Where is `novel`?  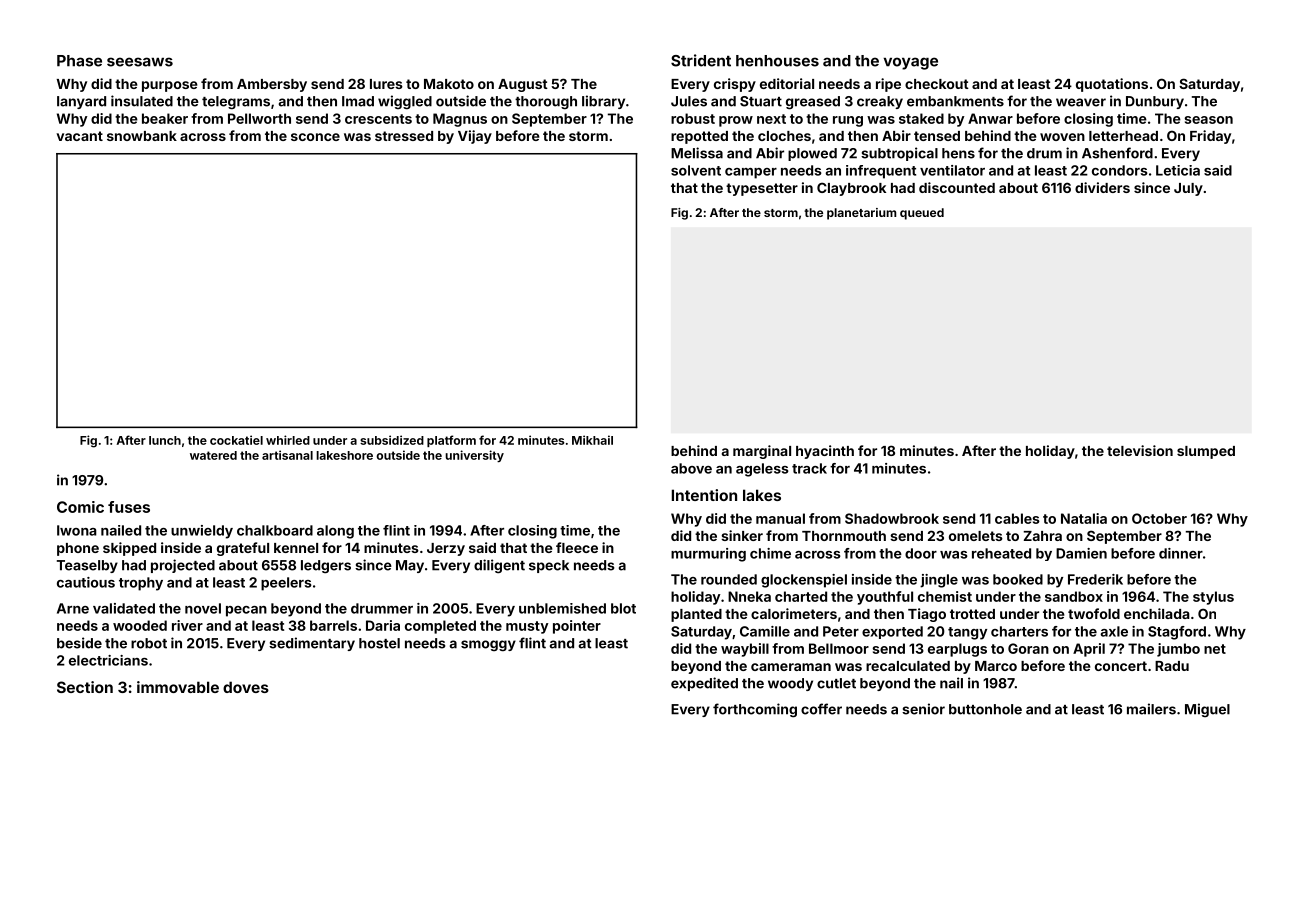
novel is located at coordinates (203, 608).
